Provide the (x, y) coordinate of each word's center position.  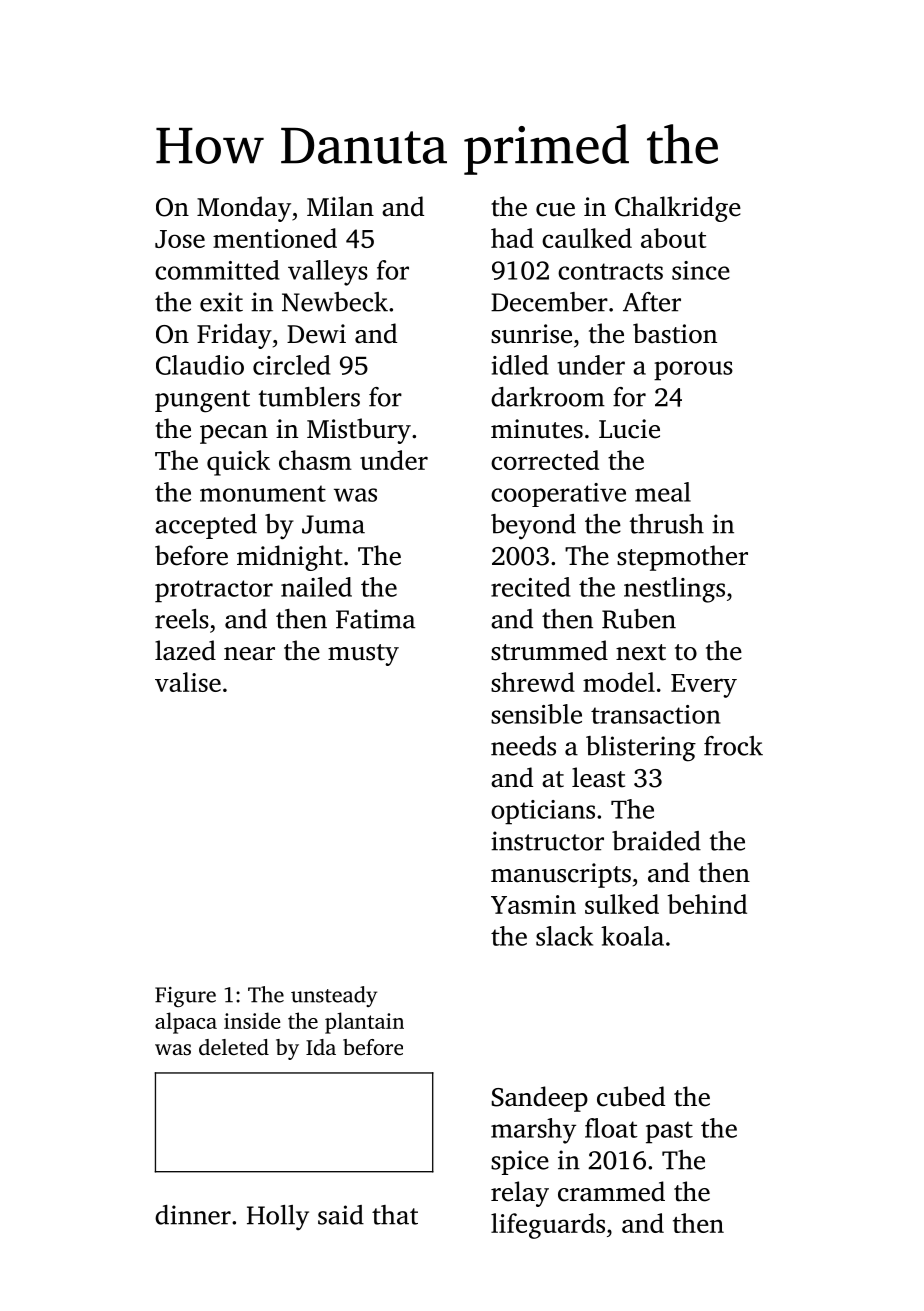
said (341, 1215)
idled (520, 365)
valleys (328, 273)
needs (523, 746)
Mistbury (359, 431)
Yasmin (533, 904)
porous (693, 371)
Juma (333, 524)
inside (252, 1020)
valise (188, 682)
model (619, 682)
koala (632, 936)
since (701, 270)
